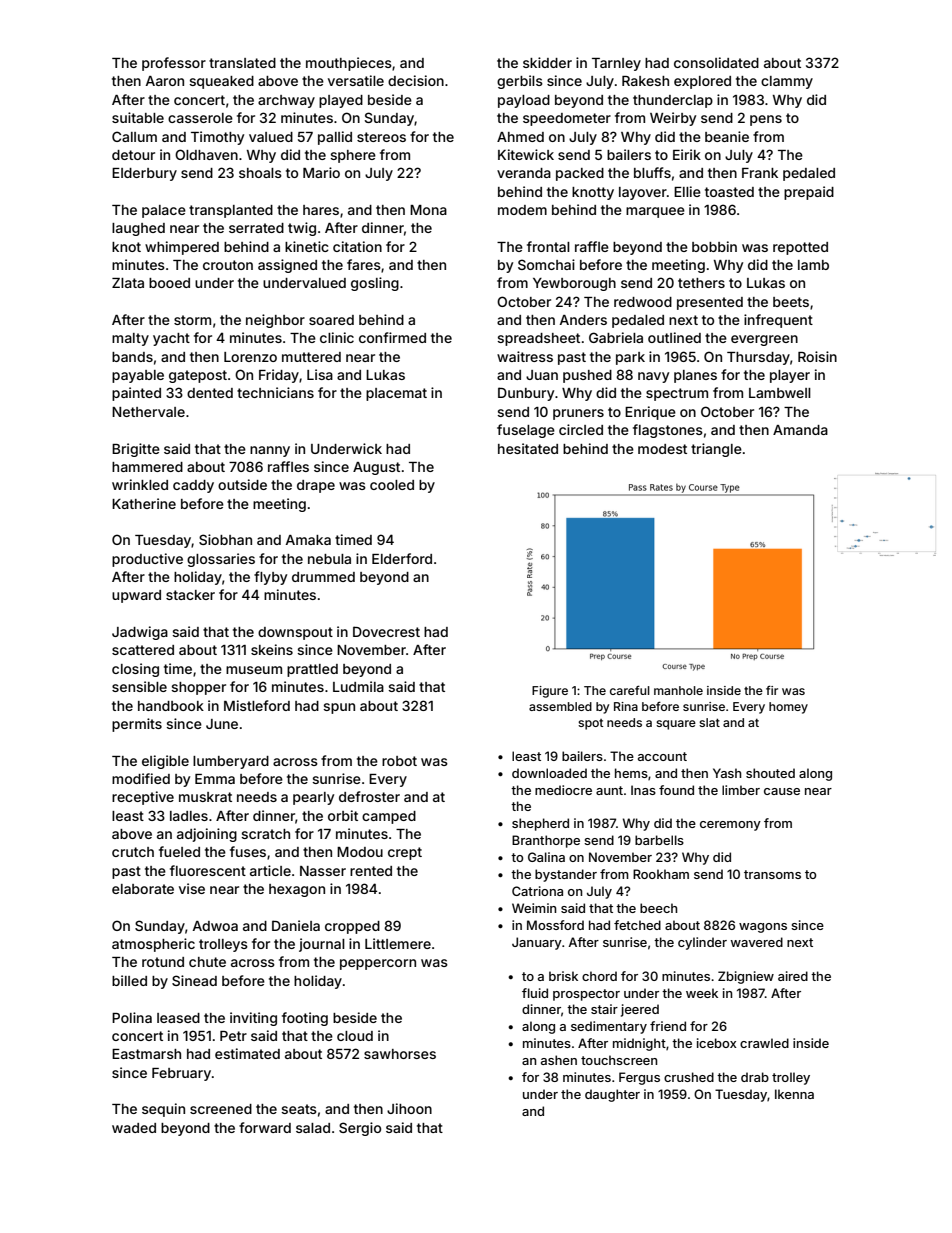  What do you see at coordinates (535, 993) in the screenshot?
I see `fluid` at bounding box center [535, 993].
